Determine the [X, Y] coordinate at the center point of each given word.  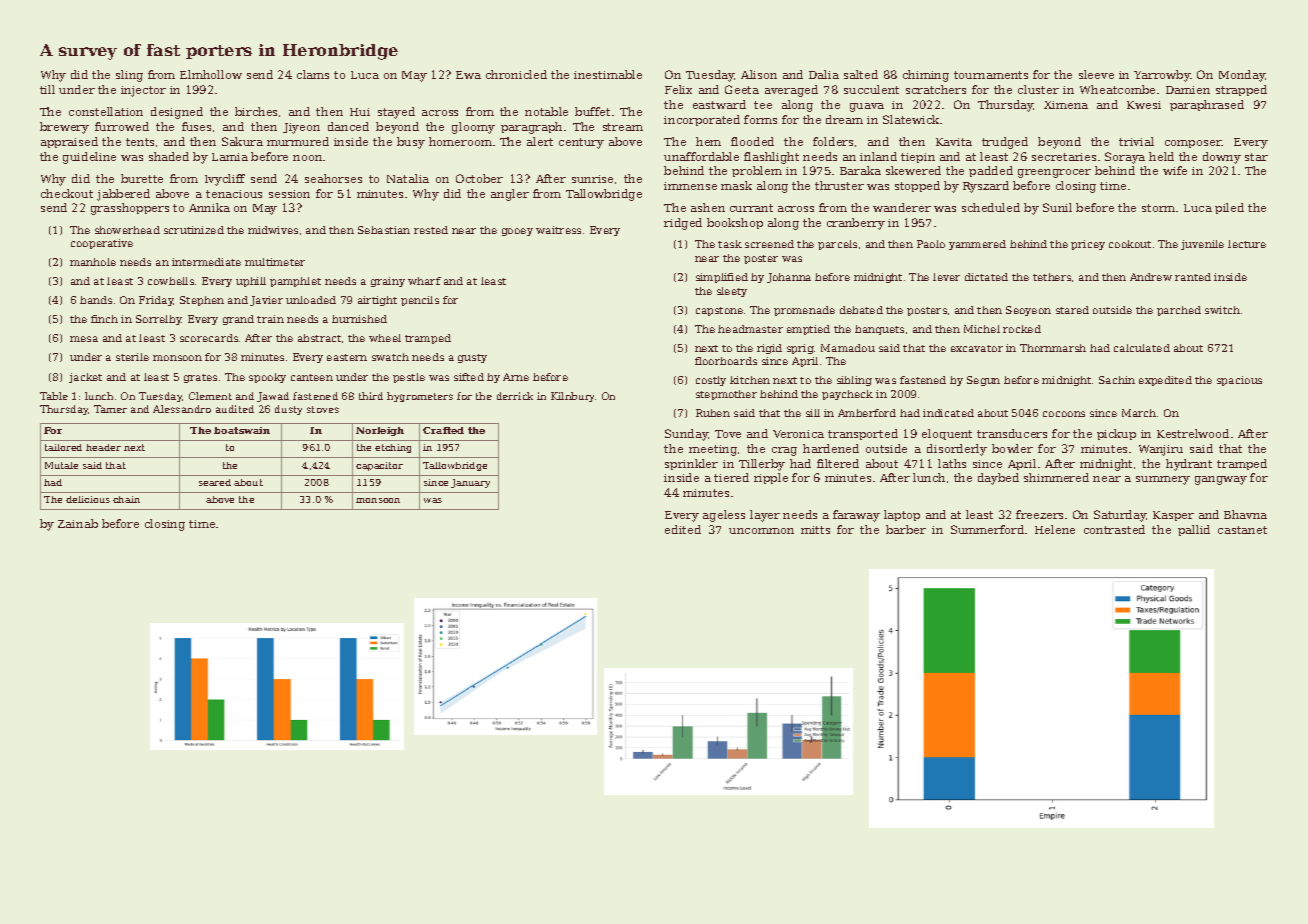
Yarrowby [1162, 76]
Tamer [110, 409]
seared [215, 482]
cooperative [102, 244]
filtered [838, 463]
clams [313, 74]
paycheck [847, 395]
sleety [732, 292]
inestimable [608, 74]
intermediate [206, 262]
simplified [722, 278]
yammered [977, 245]
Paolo [931, 244]
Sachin [1117, 380]
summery [1163, 480]
